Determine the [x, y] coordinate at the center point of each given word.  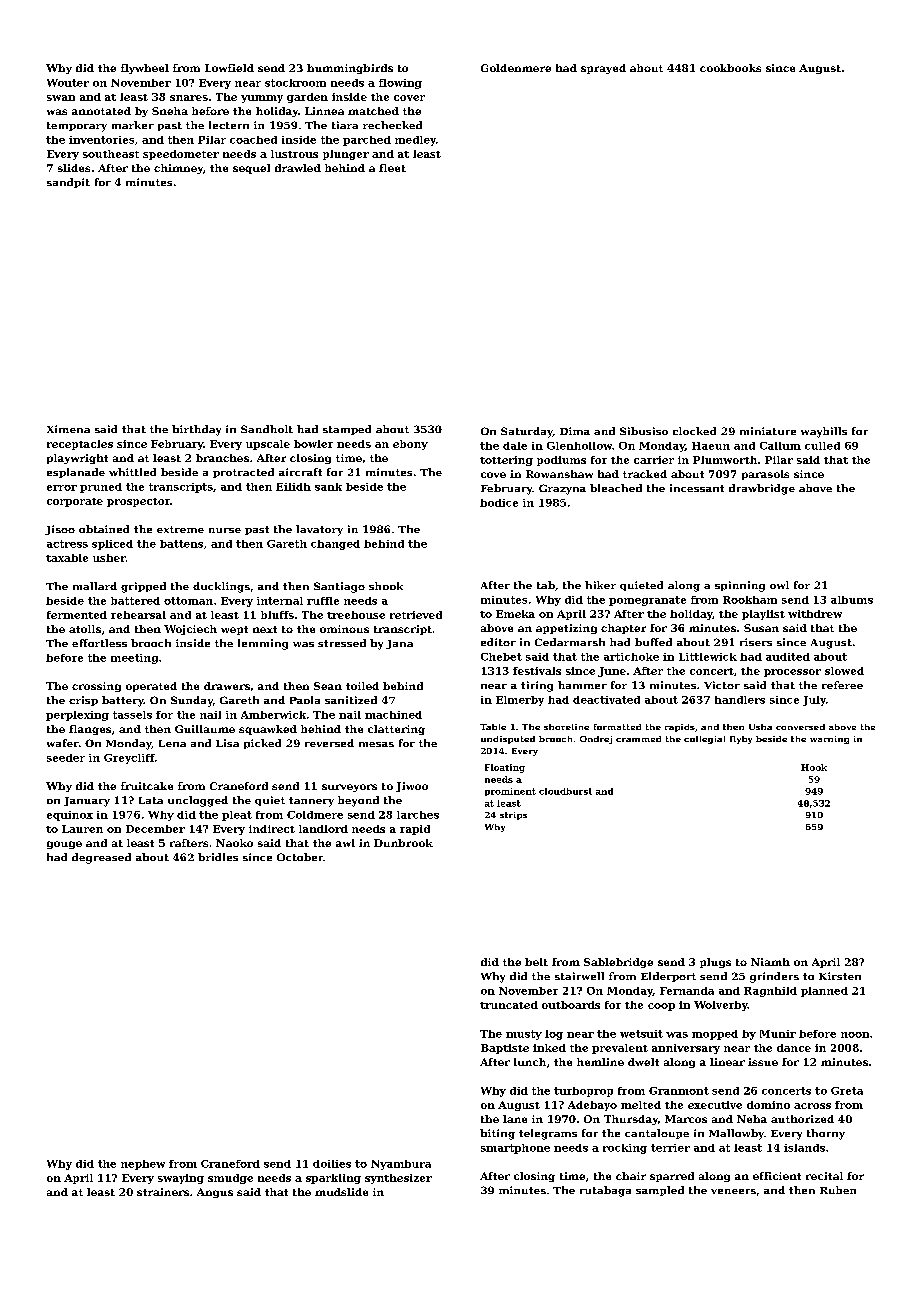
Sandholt [267, 429]
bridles [218, 857]
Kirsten [840, 976]
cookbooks [730, 68]
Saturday [527, 432]
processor [792, 673]
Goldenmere [516, 68]
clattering [396, 730]
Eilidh [293, 487]
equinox [70, 816]
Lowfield [229, 68]
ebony [410, 445]
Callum [780, 446]
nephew [143, 1165]
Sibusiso [644, 431]
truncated [509, 1005]
